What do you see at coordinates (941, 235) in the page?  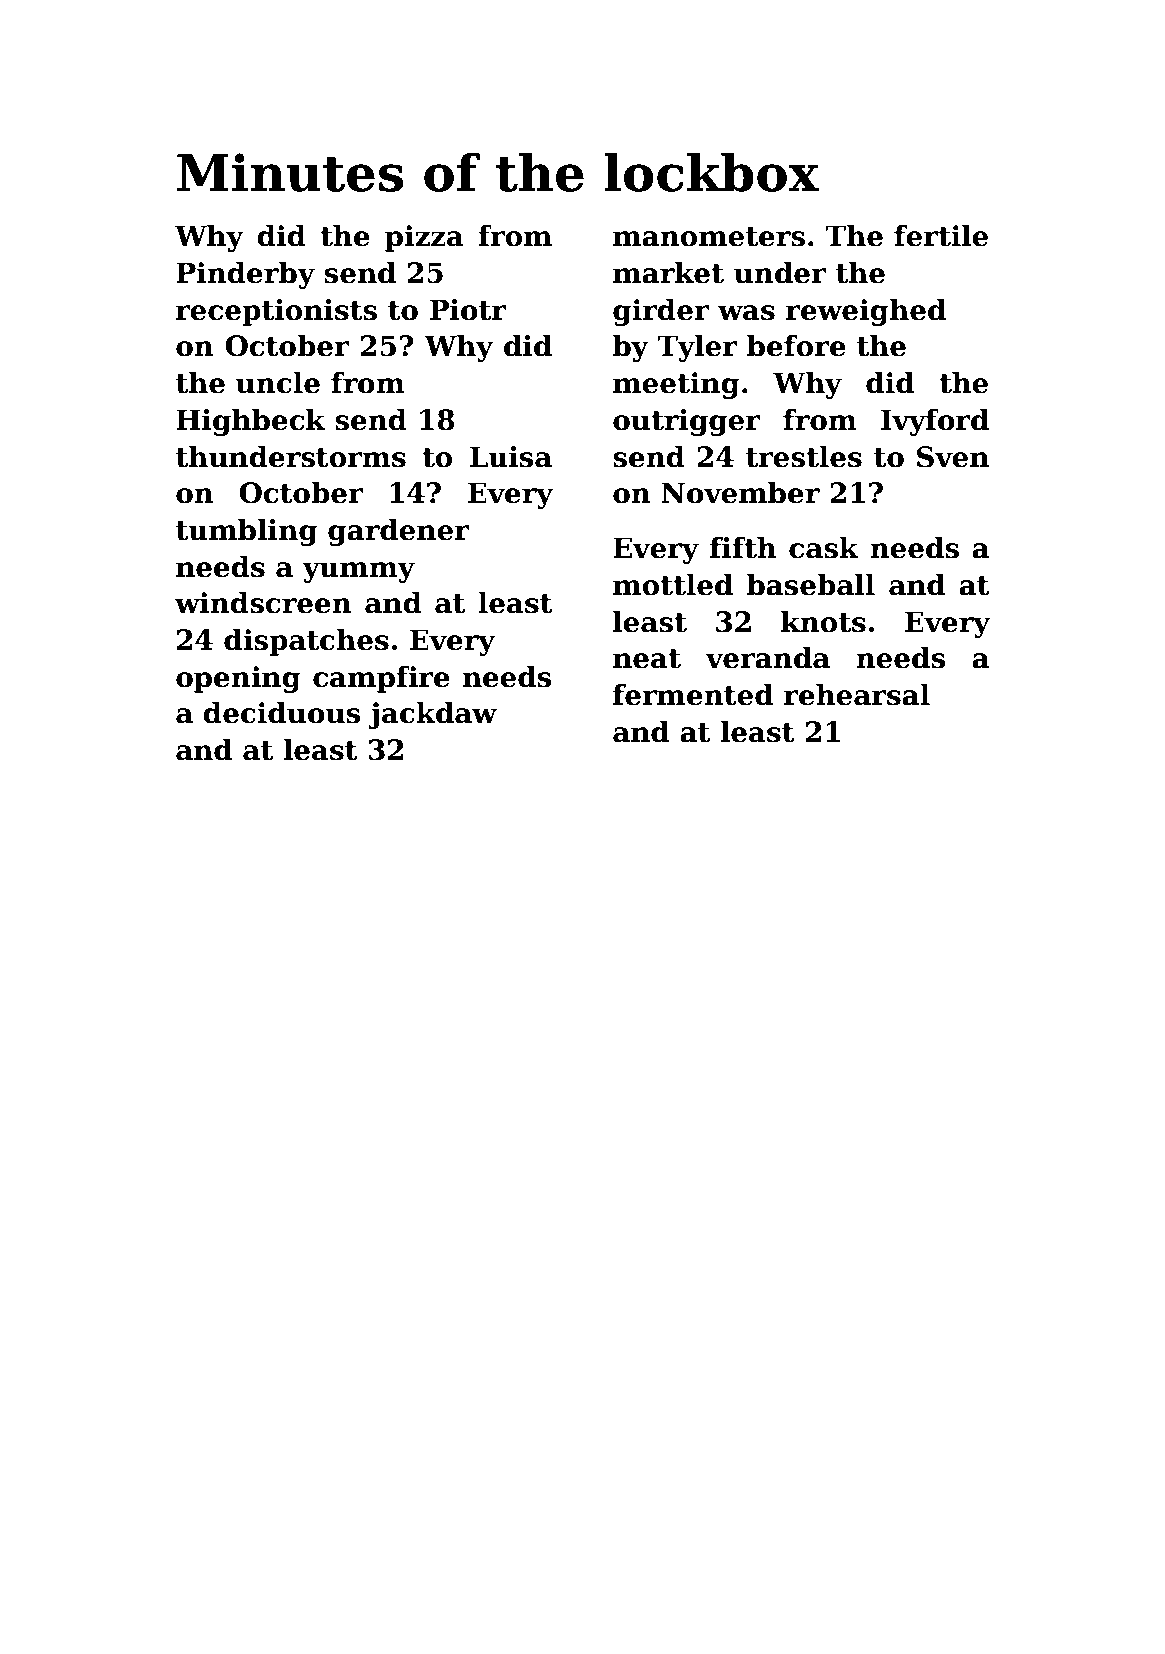 I see `fertile` at bounding box center [941, 235].
